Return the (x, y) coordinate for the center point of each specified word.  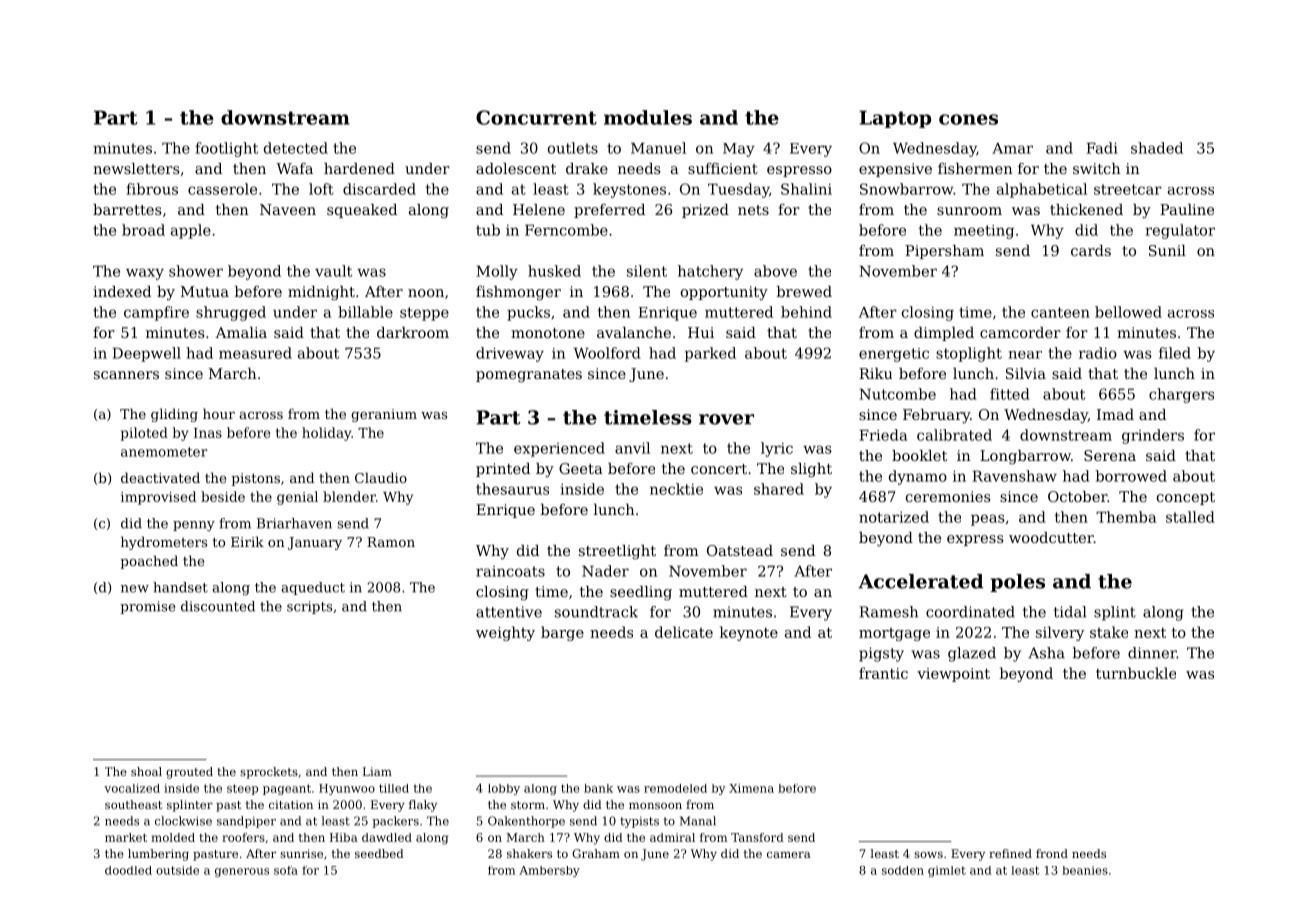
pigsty (881, 654)
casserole (222, 189)
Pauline (1187, 209)
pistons (255, 479)
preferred (609, 211)
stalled (1190, 517)
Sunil (1167, 250)
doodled (128, 870)
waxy (145, 274)
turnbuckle (1136, 673)
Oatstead (740, 550)
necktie (676, 489)
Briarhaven (294, 523)
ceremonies (948, 496)
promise (148, 607)
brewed (804, 291)
